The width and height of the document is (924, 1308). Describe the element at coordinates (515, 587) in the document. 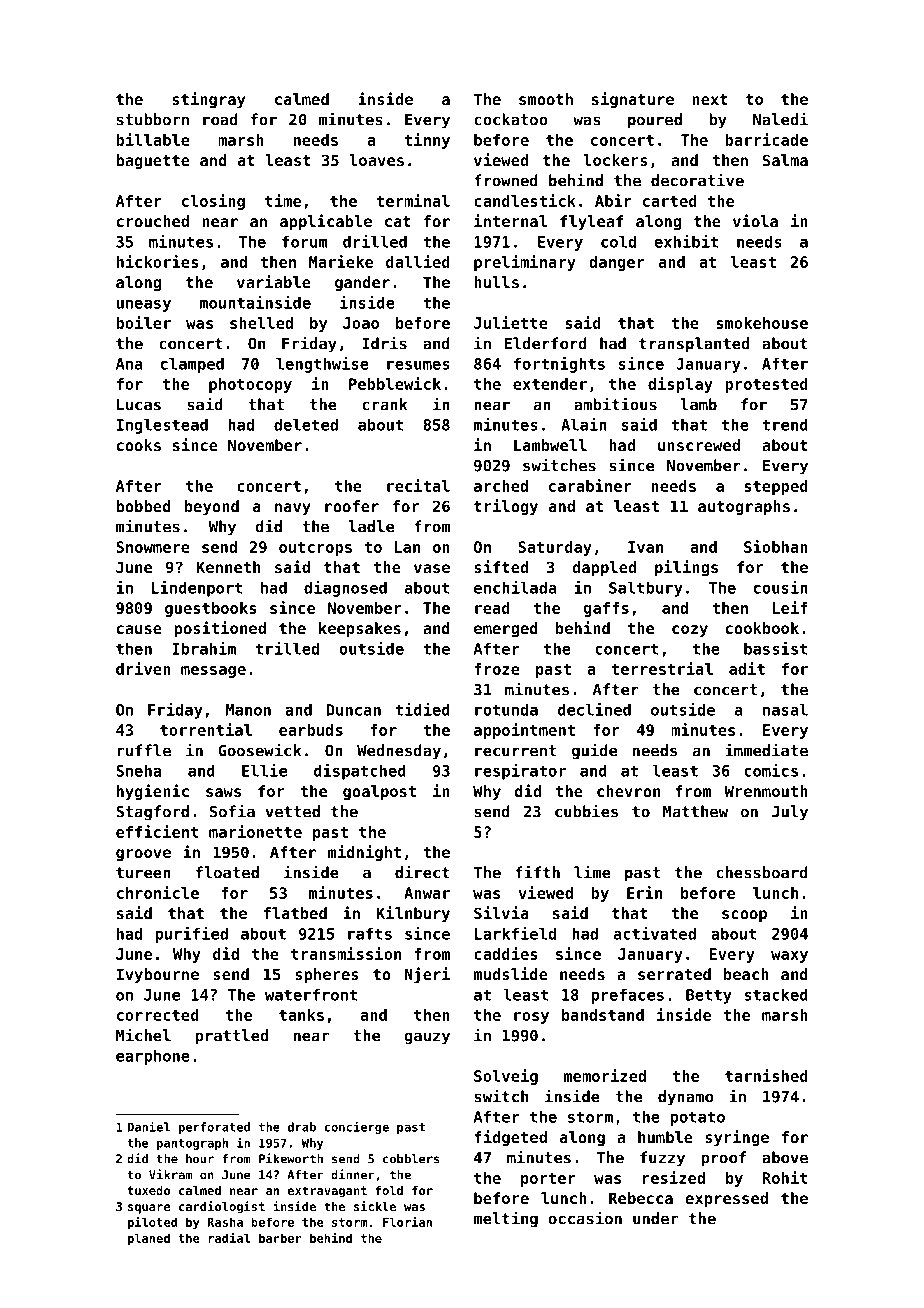

I see `enchilada` at that location.
